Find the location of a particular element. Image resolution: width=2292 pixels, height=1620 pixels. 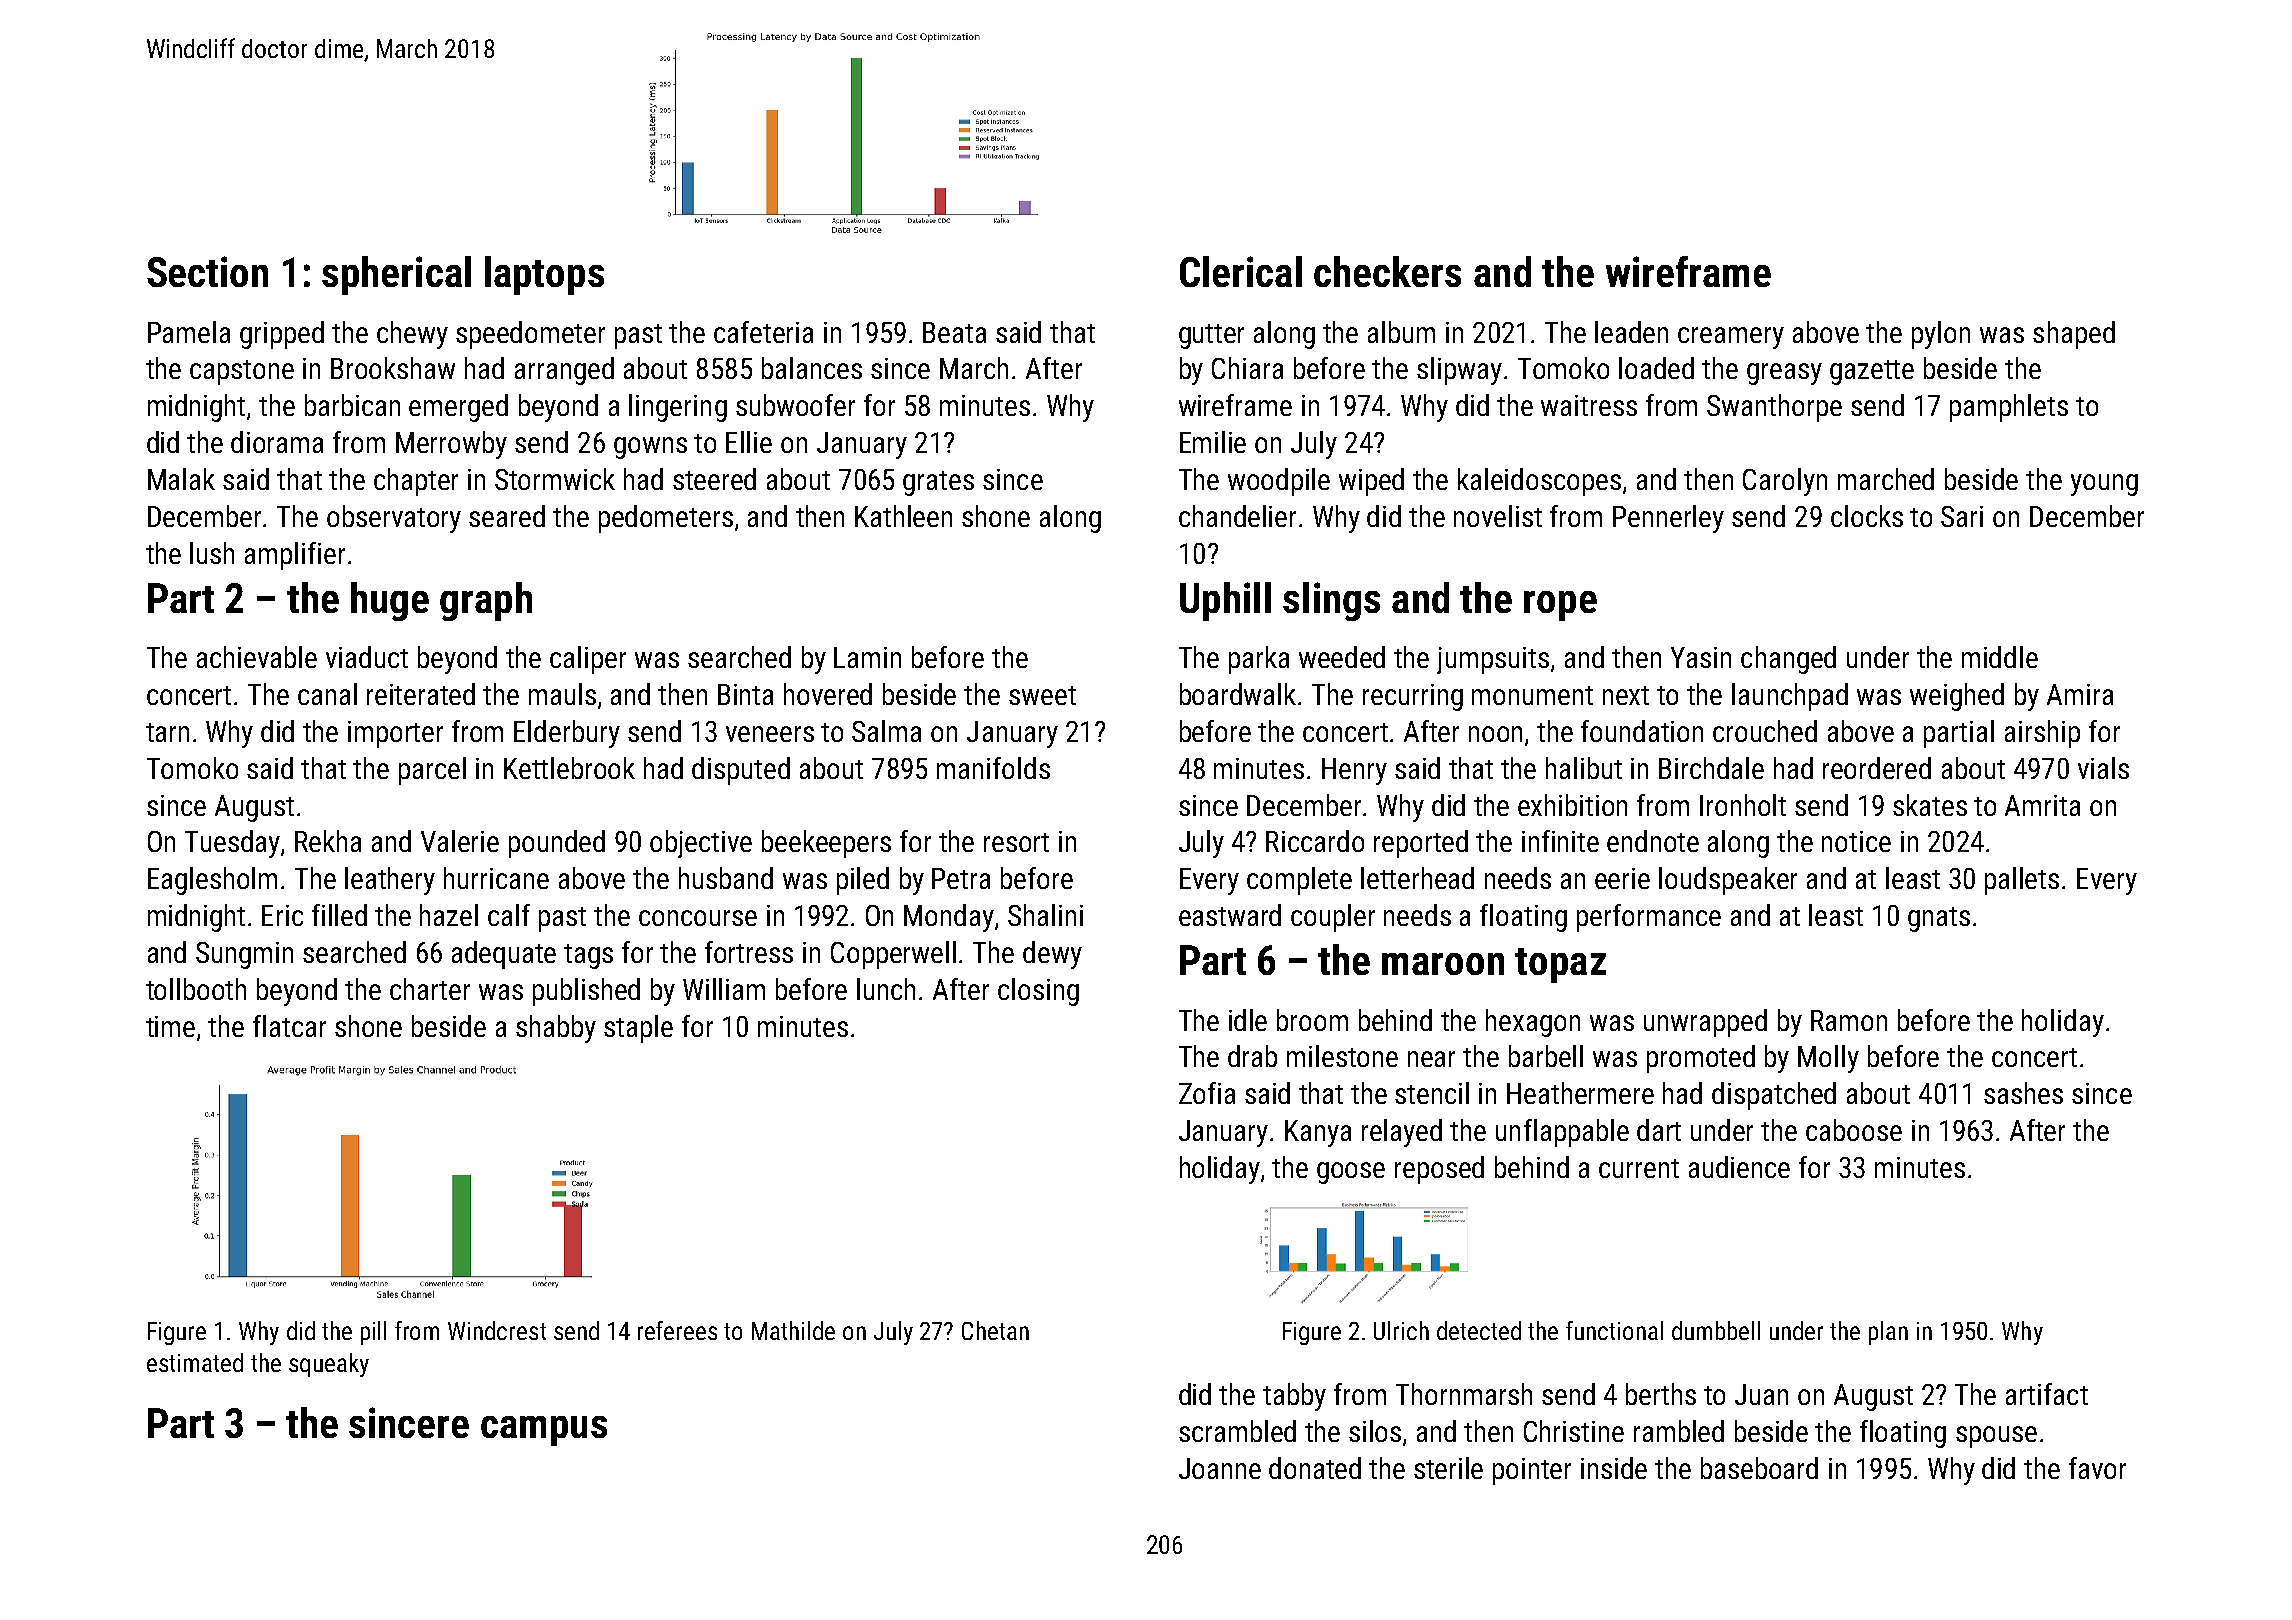

creamery is located at coordinates (1731, 338).
